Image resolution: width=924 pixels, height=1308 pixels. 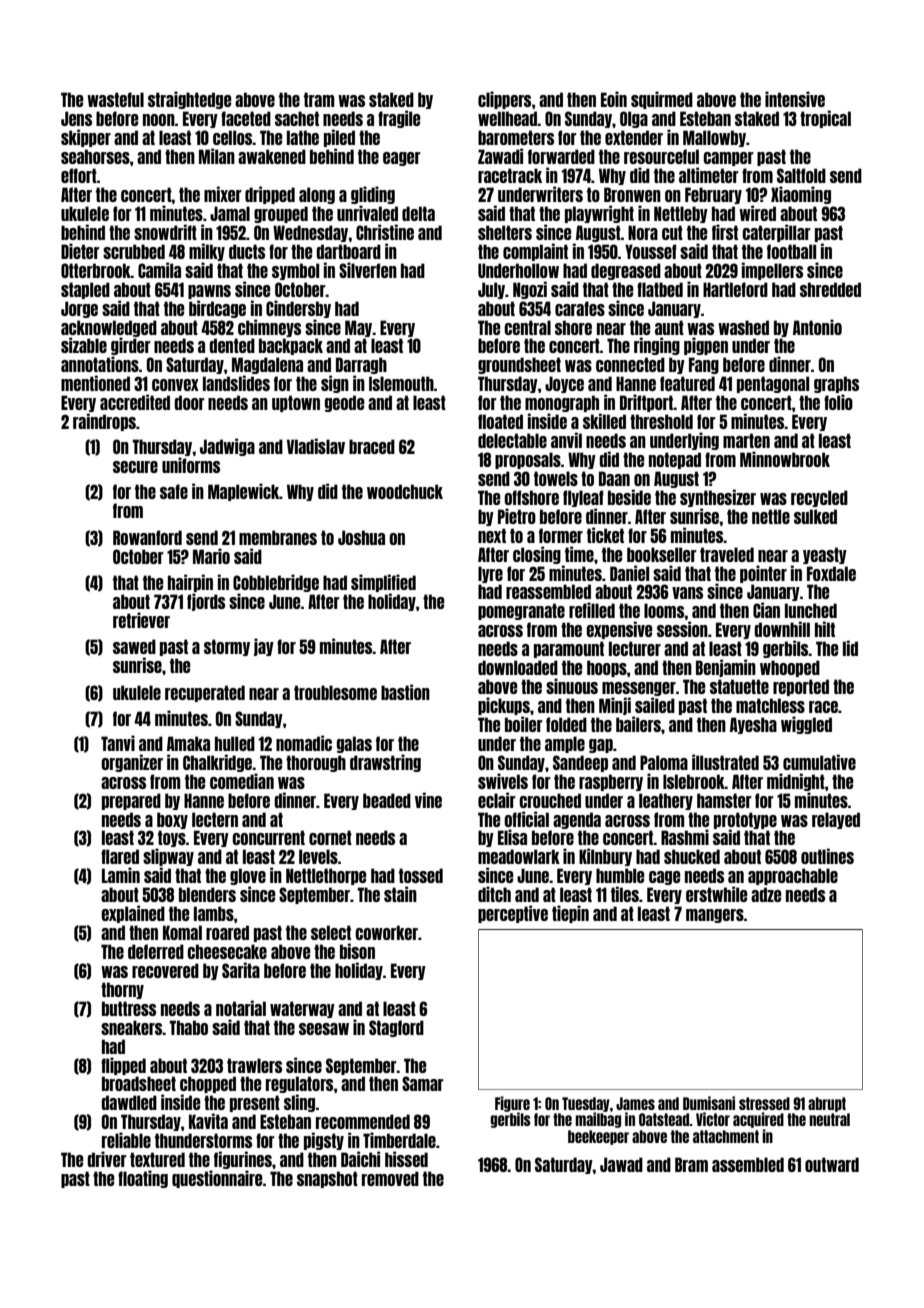 I want to click on snowdrift, so click(x=165, y=232).
